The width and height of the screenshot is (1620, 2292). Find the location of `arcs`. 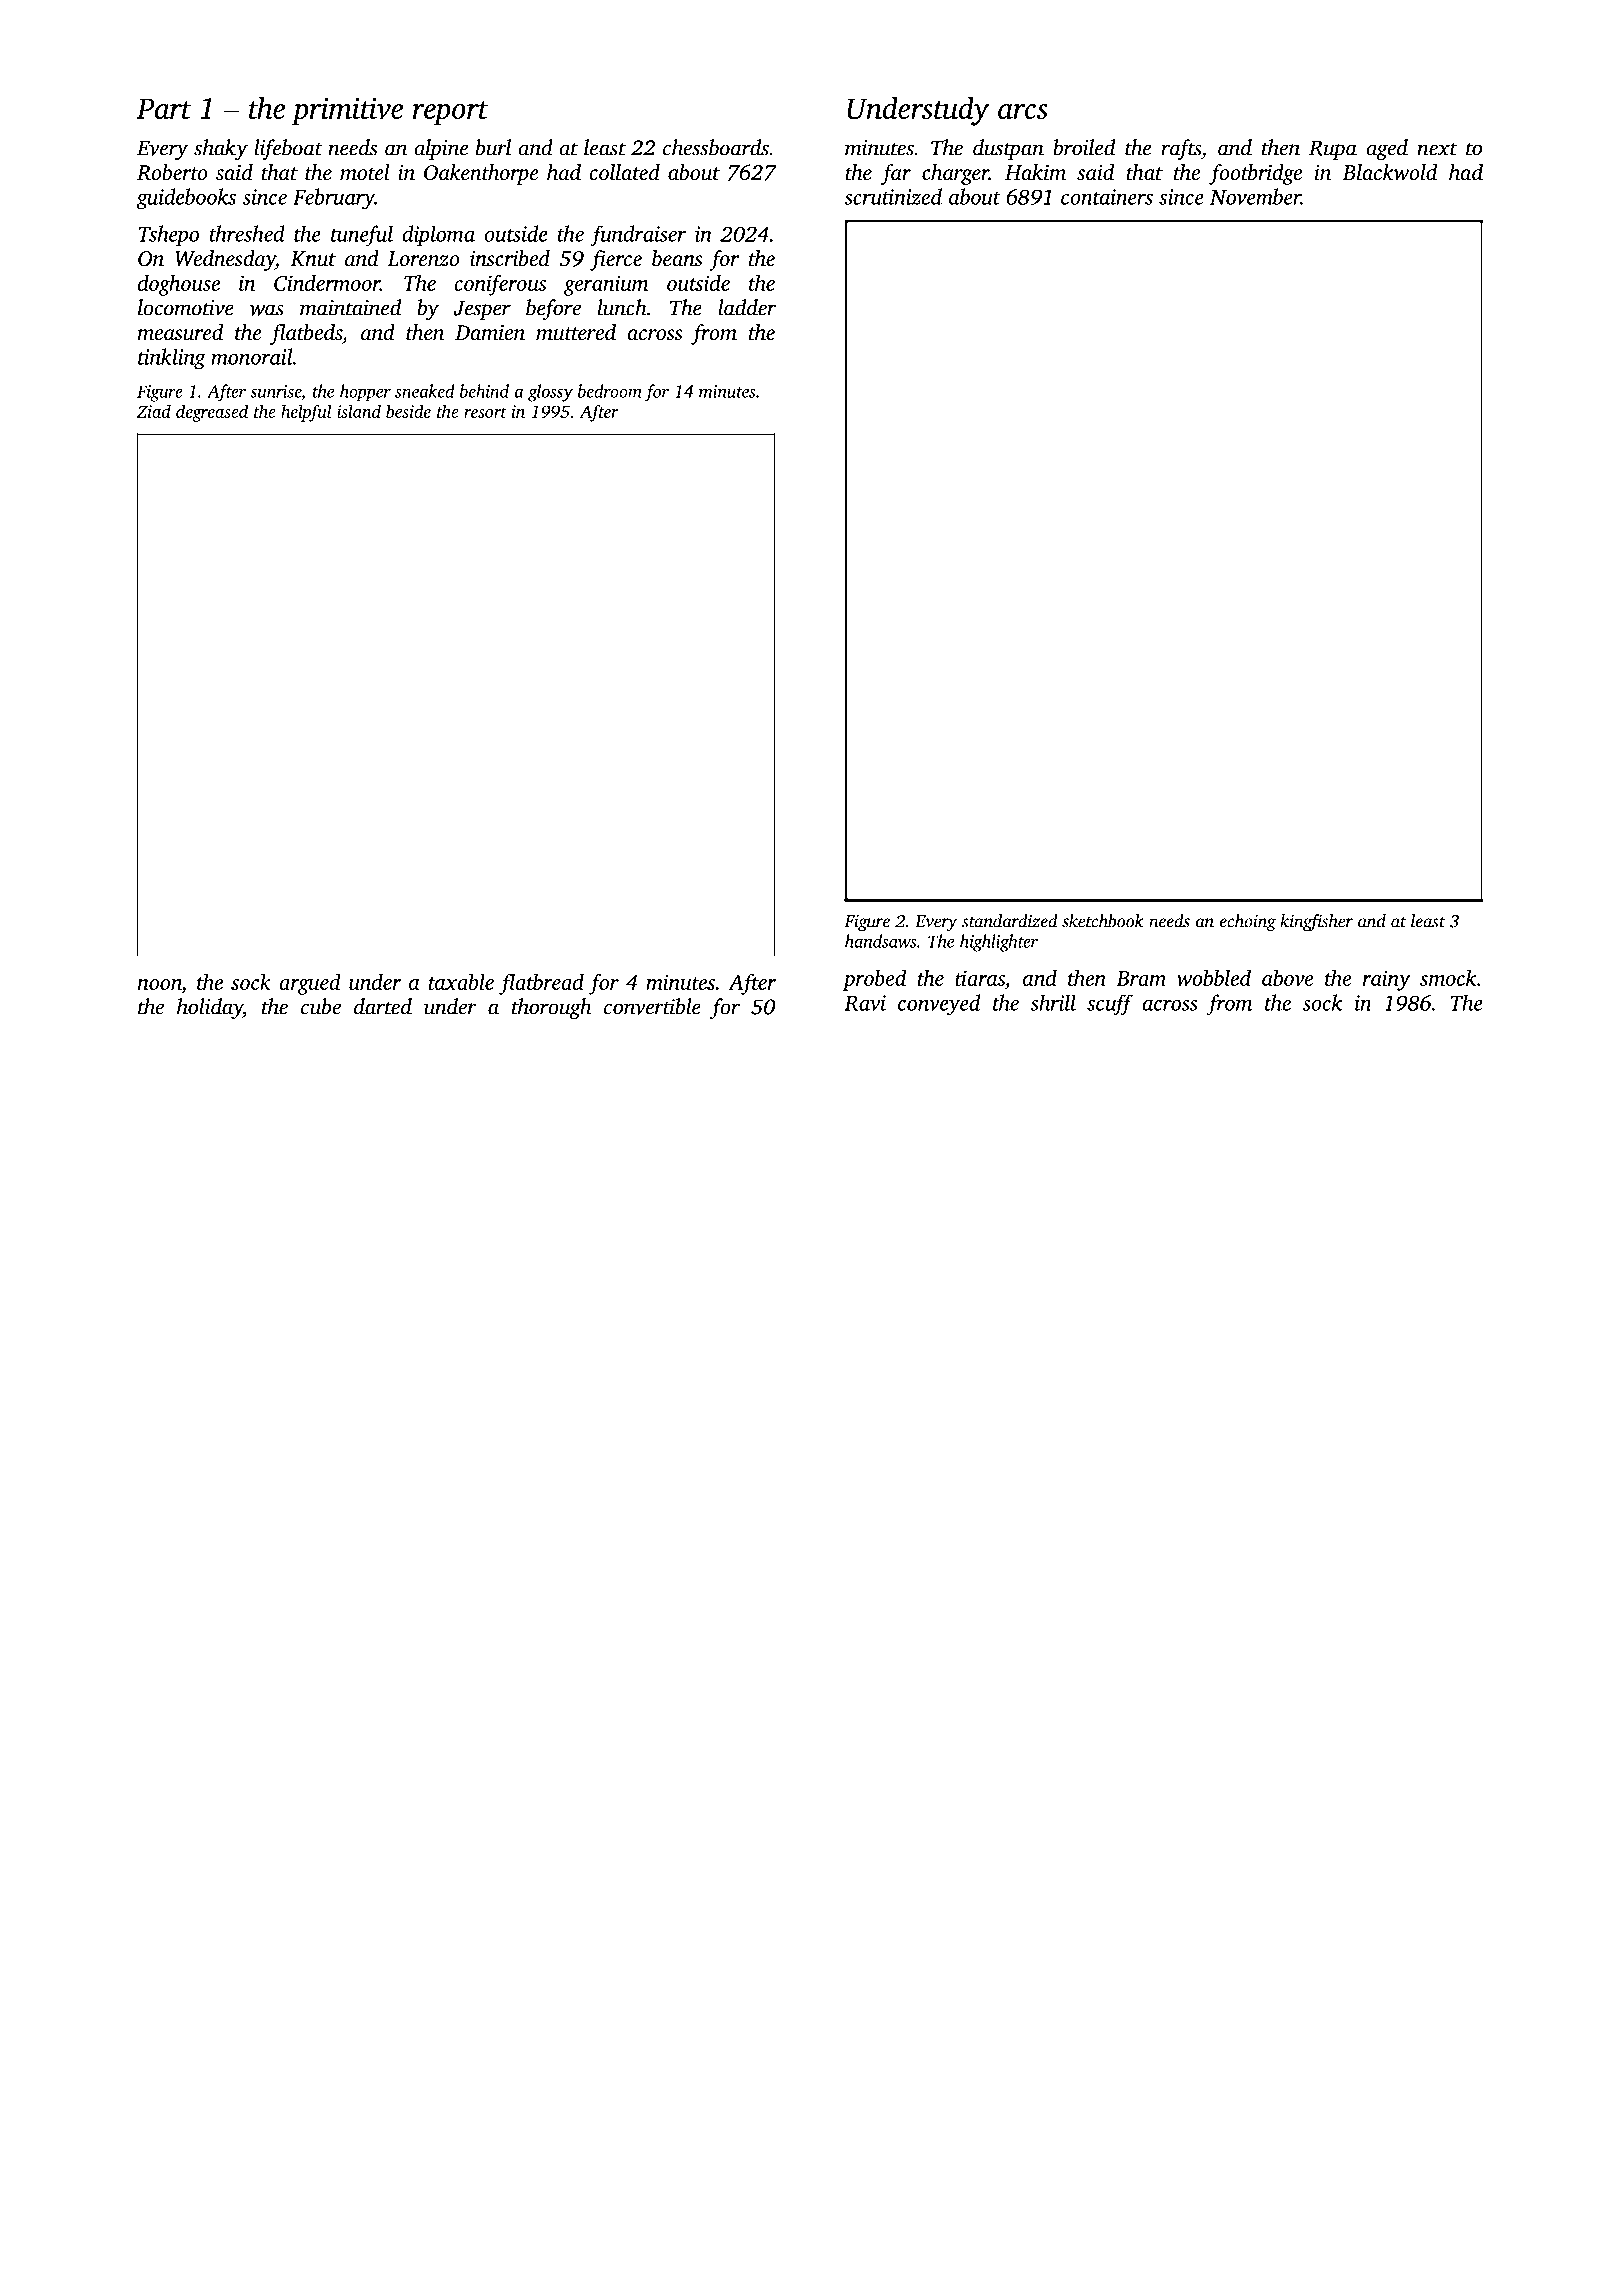

arcs is located at coordinates (1023, 111).
